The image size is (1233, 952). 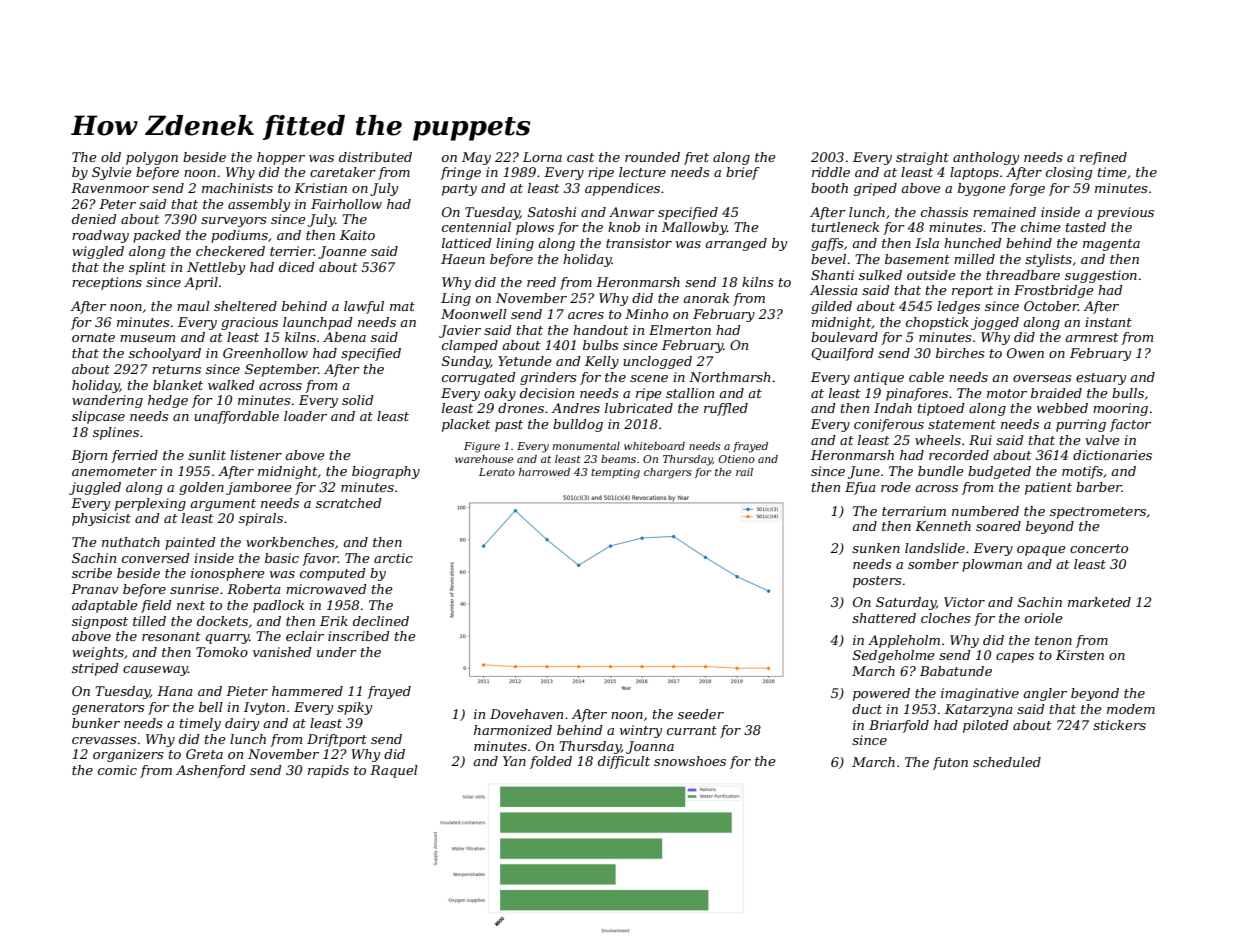 What do you see at coordinates (937, 323) in the image?
I see `chopstick` at bounding box center [937, 323].
